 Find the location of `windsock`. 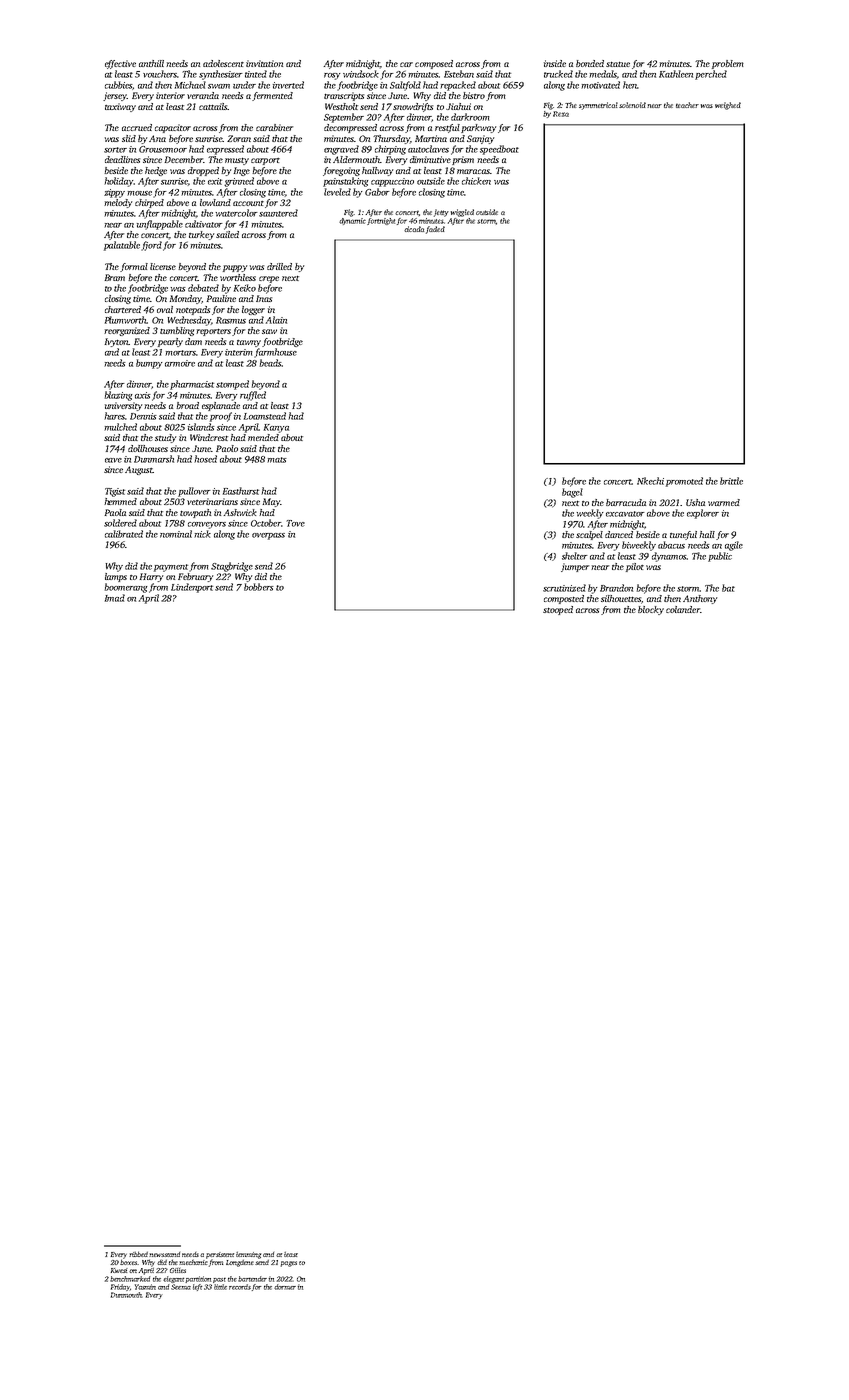

windsock is located at coordinates (361, 74).
